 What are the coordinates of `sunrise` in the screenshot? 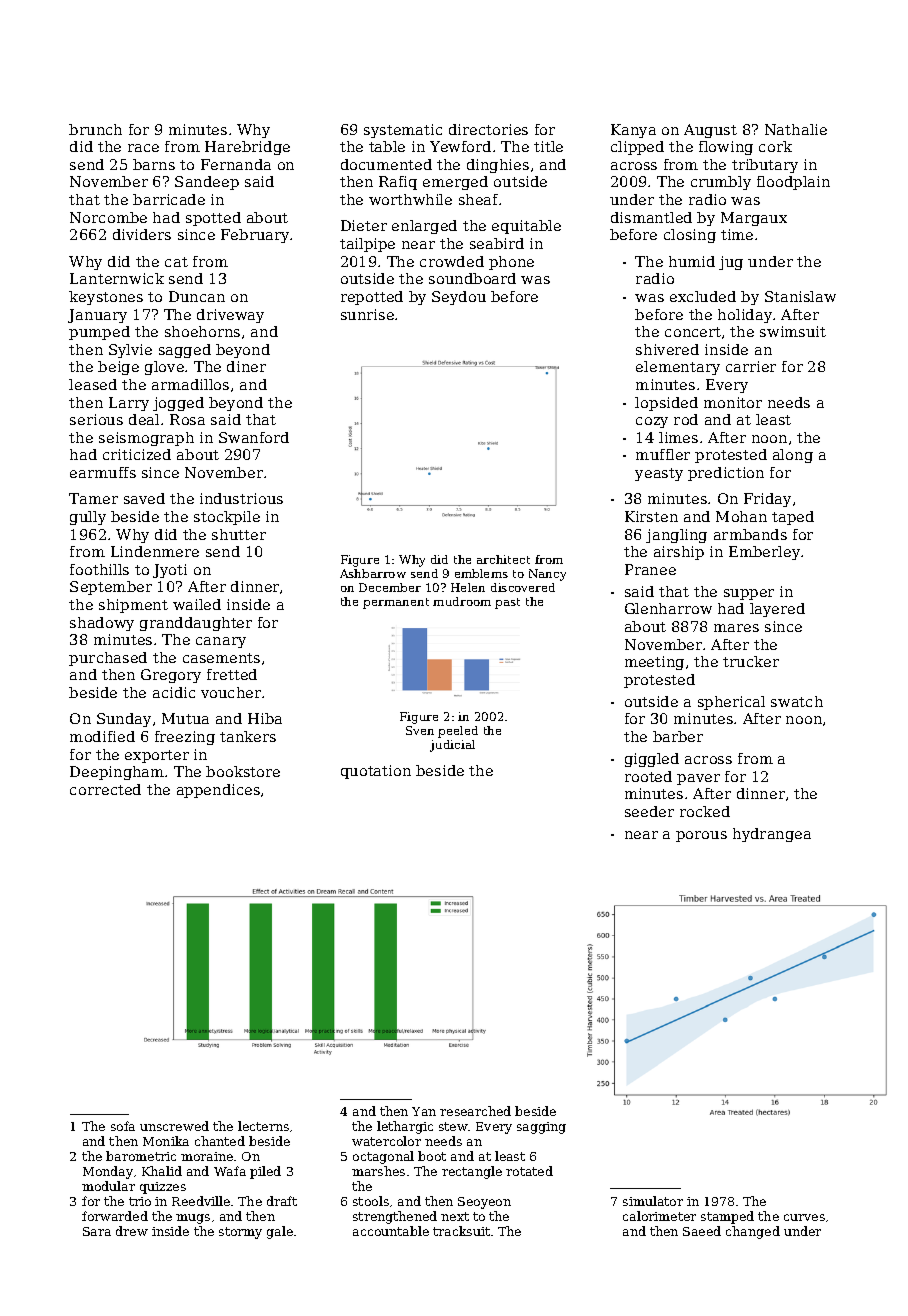 It's located at (367, 314).
